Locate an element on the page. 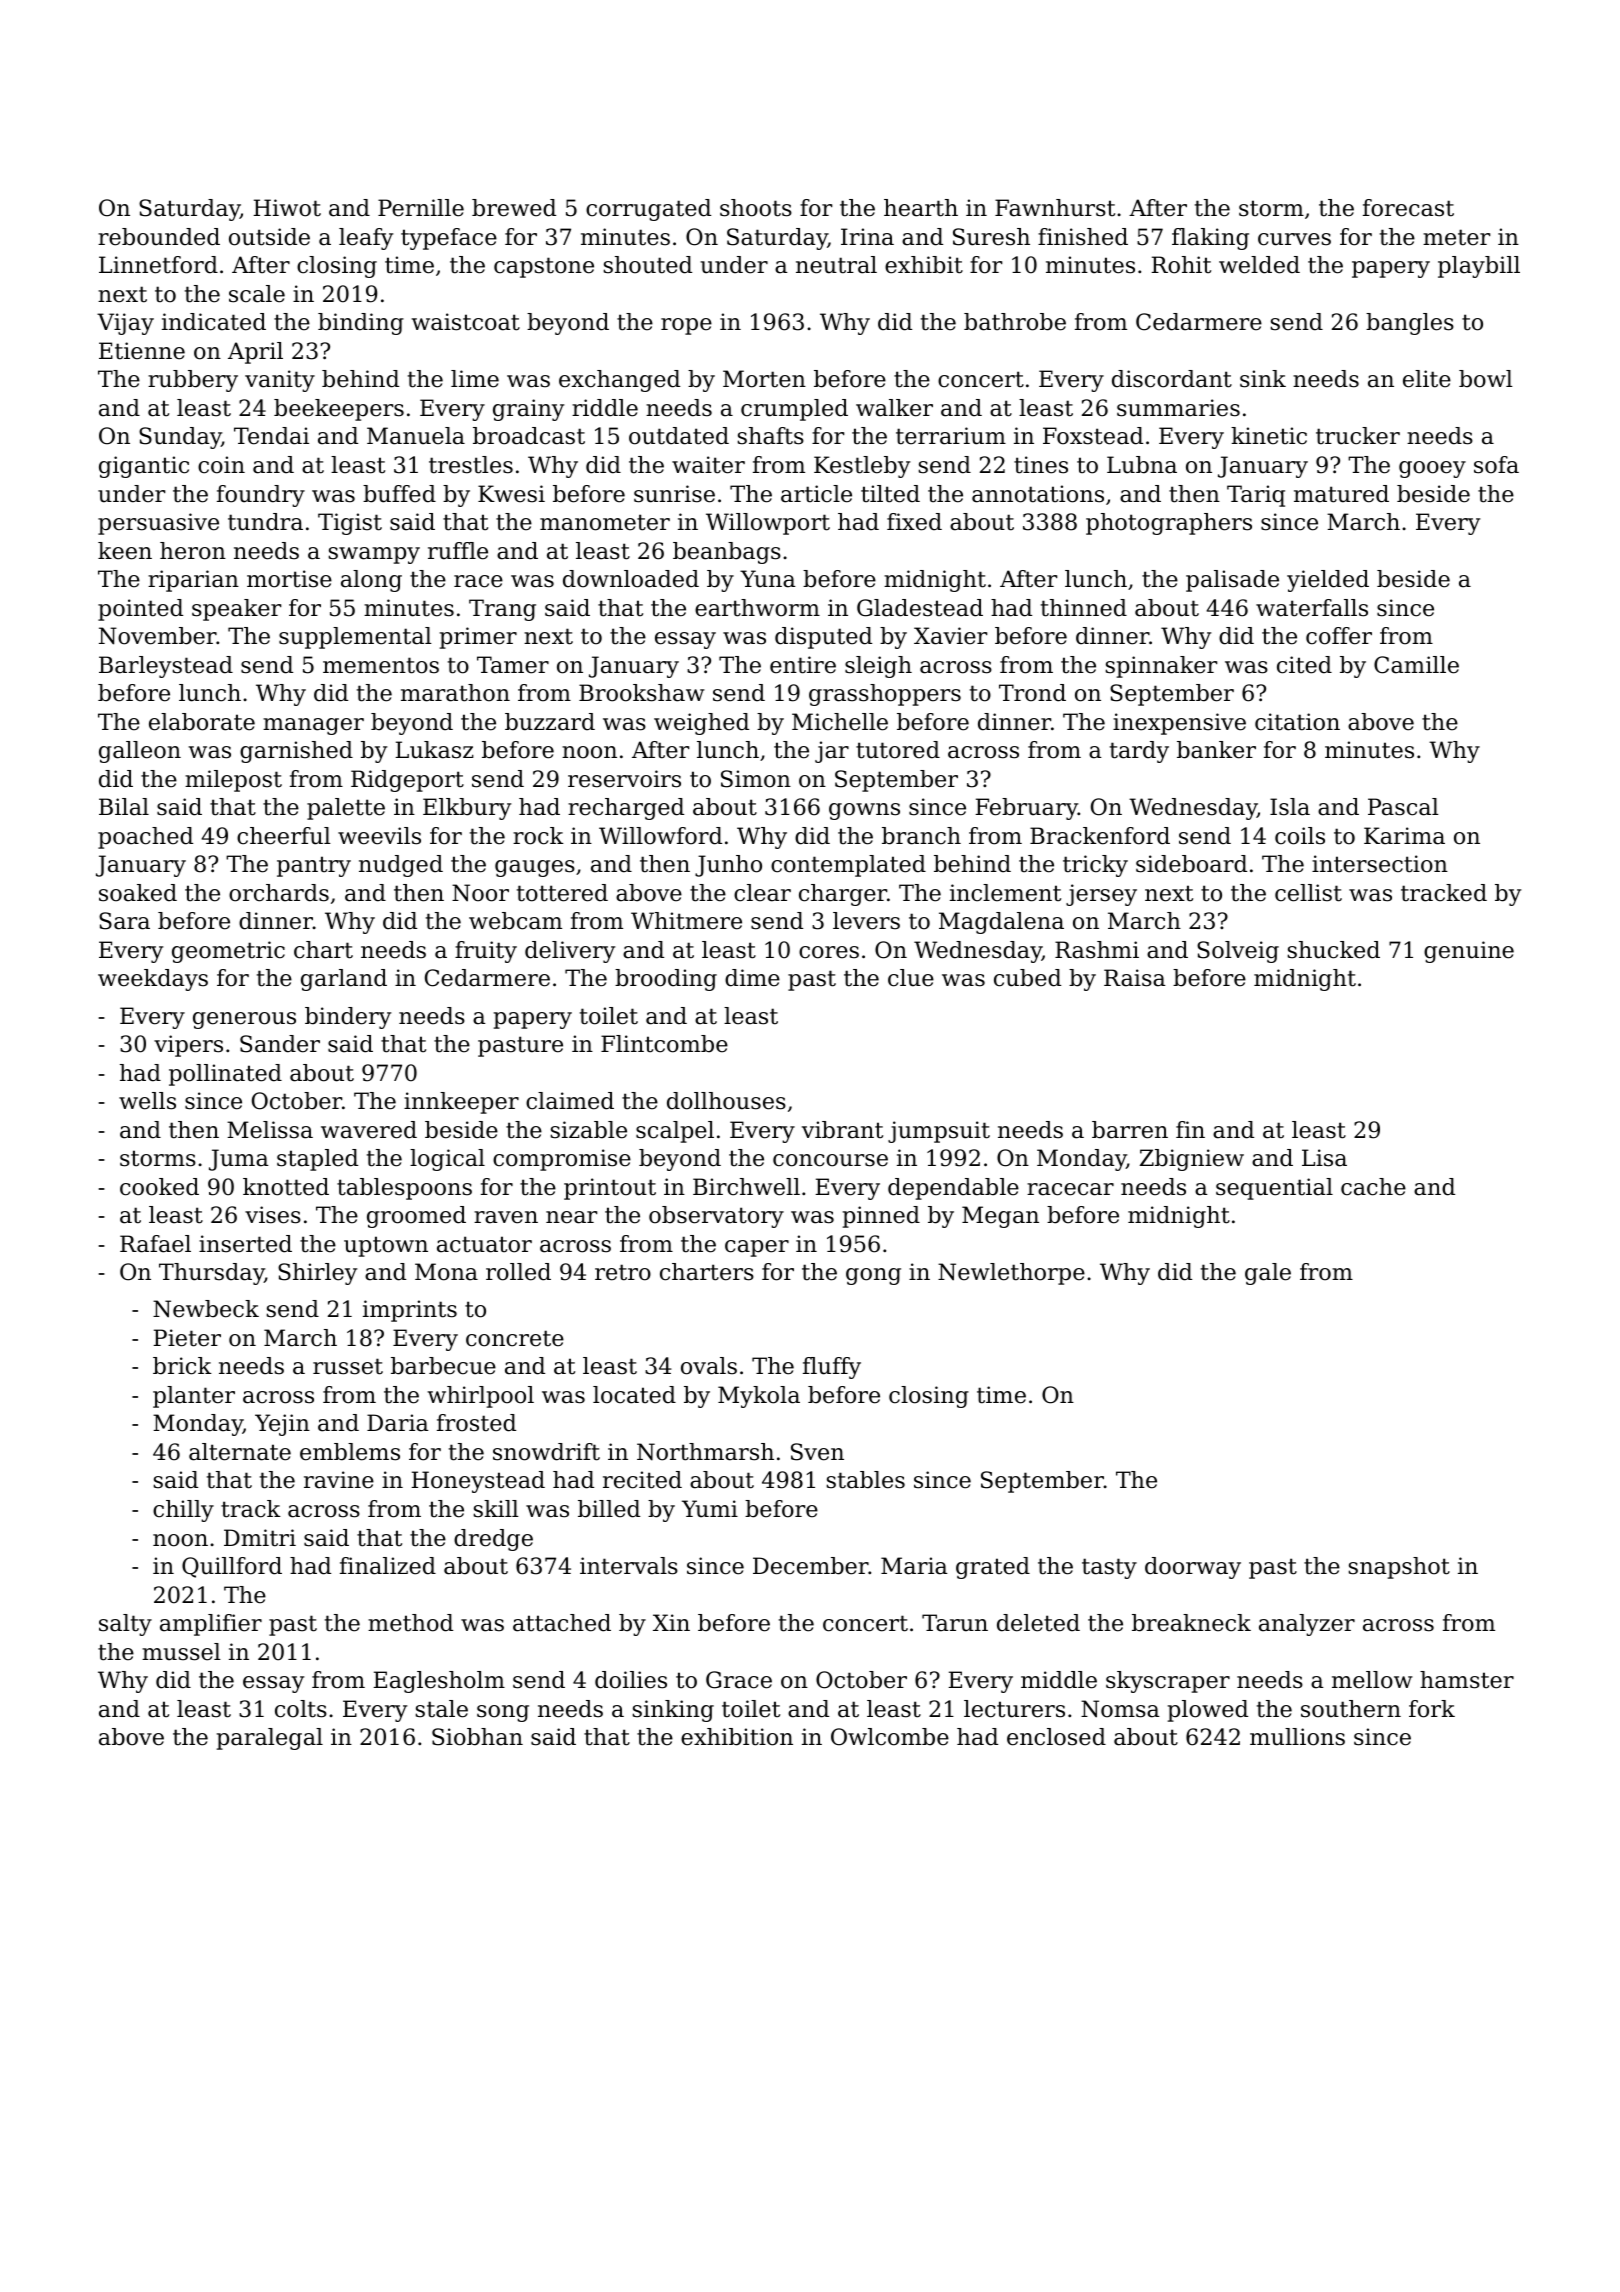 The width and height of the image is (1620, 2292). lime is located at coordinates (475, 379).
